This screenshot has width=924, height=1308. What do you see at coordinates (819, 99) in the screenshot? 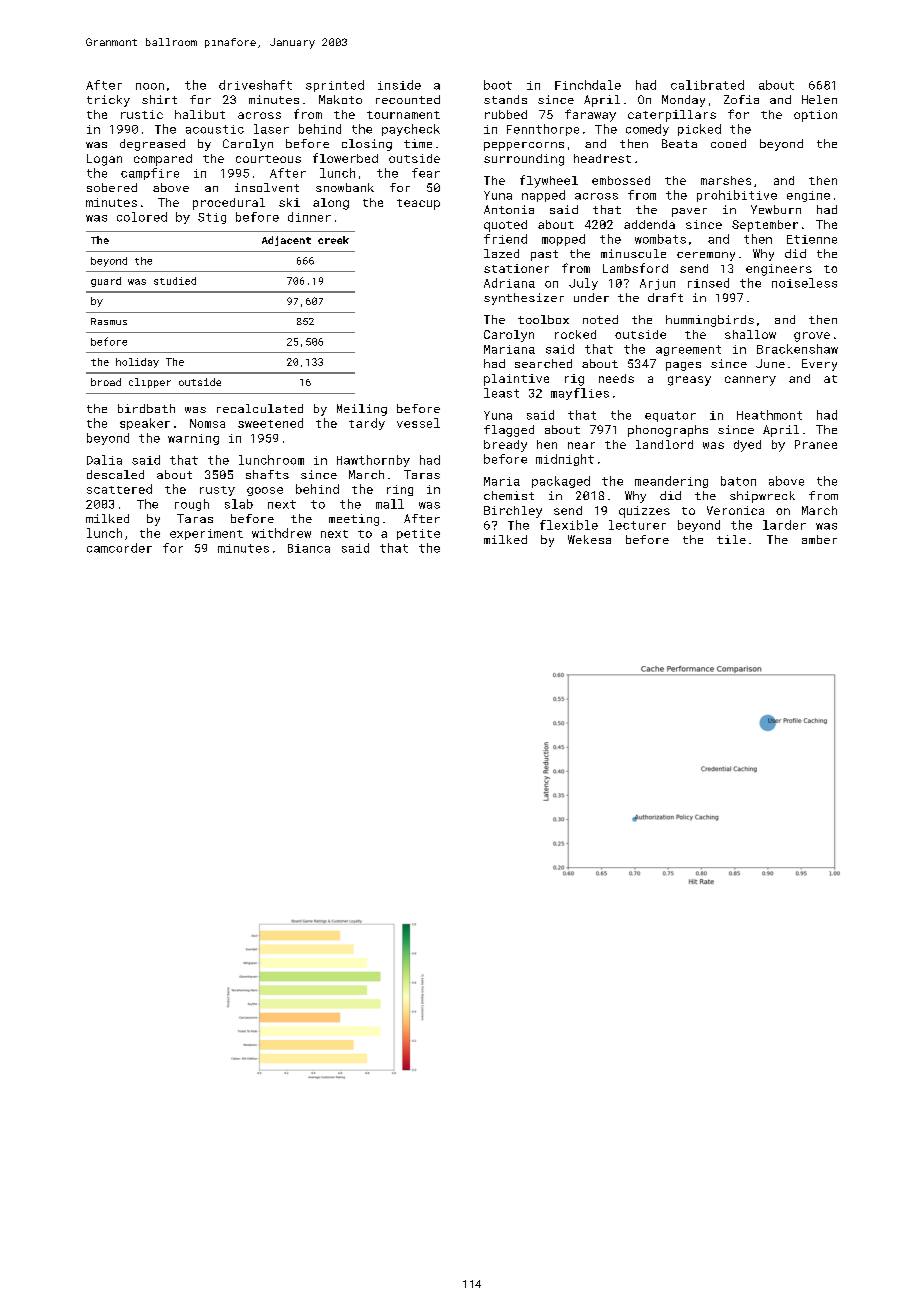
I see `Helen` at bounding box center [819, 99].
